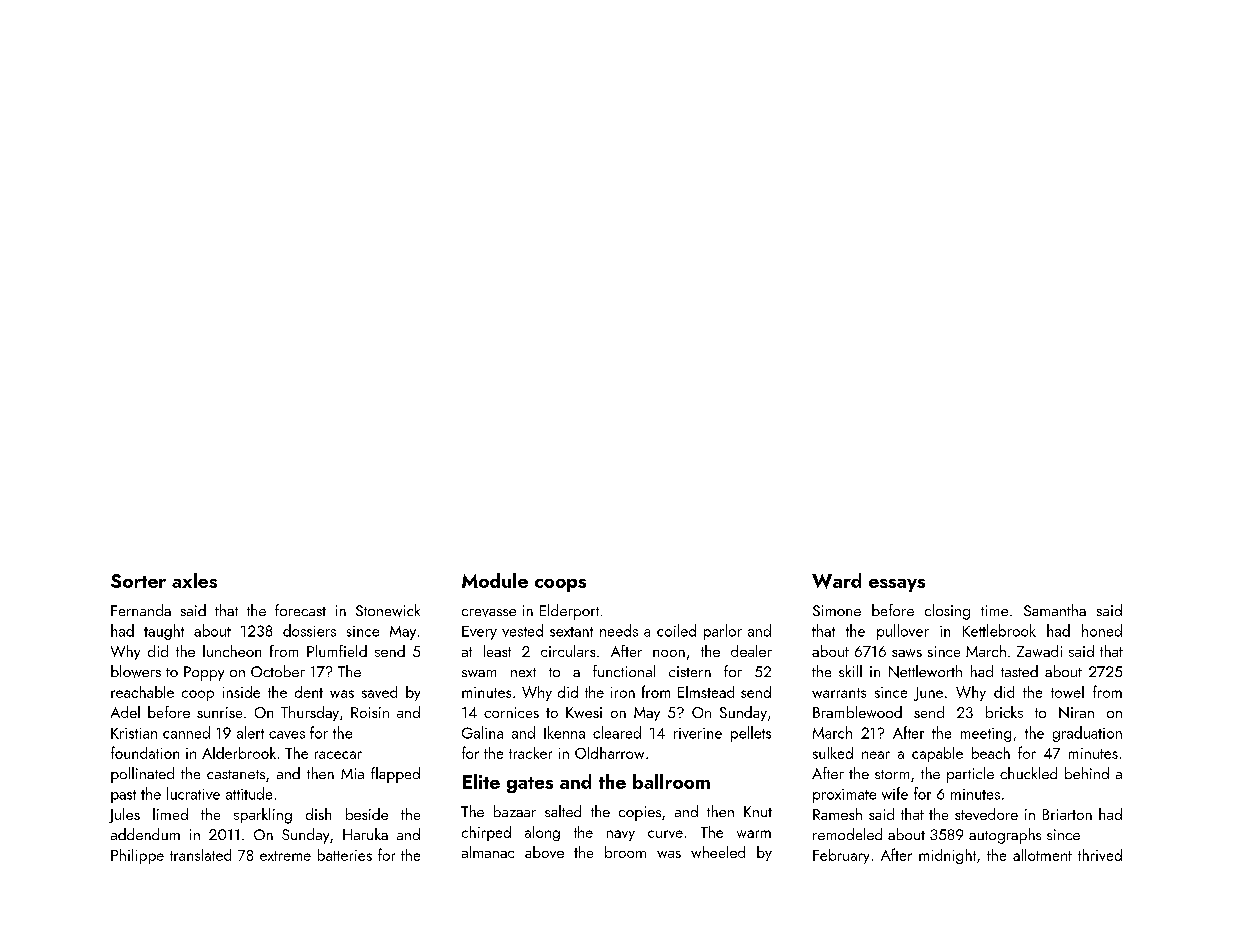 This screenshot has height=952, width=1233. I want to click on forecast, so click(300, 610).
